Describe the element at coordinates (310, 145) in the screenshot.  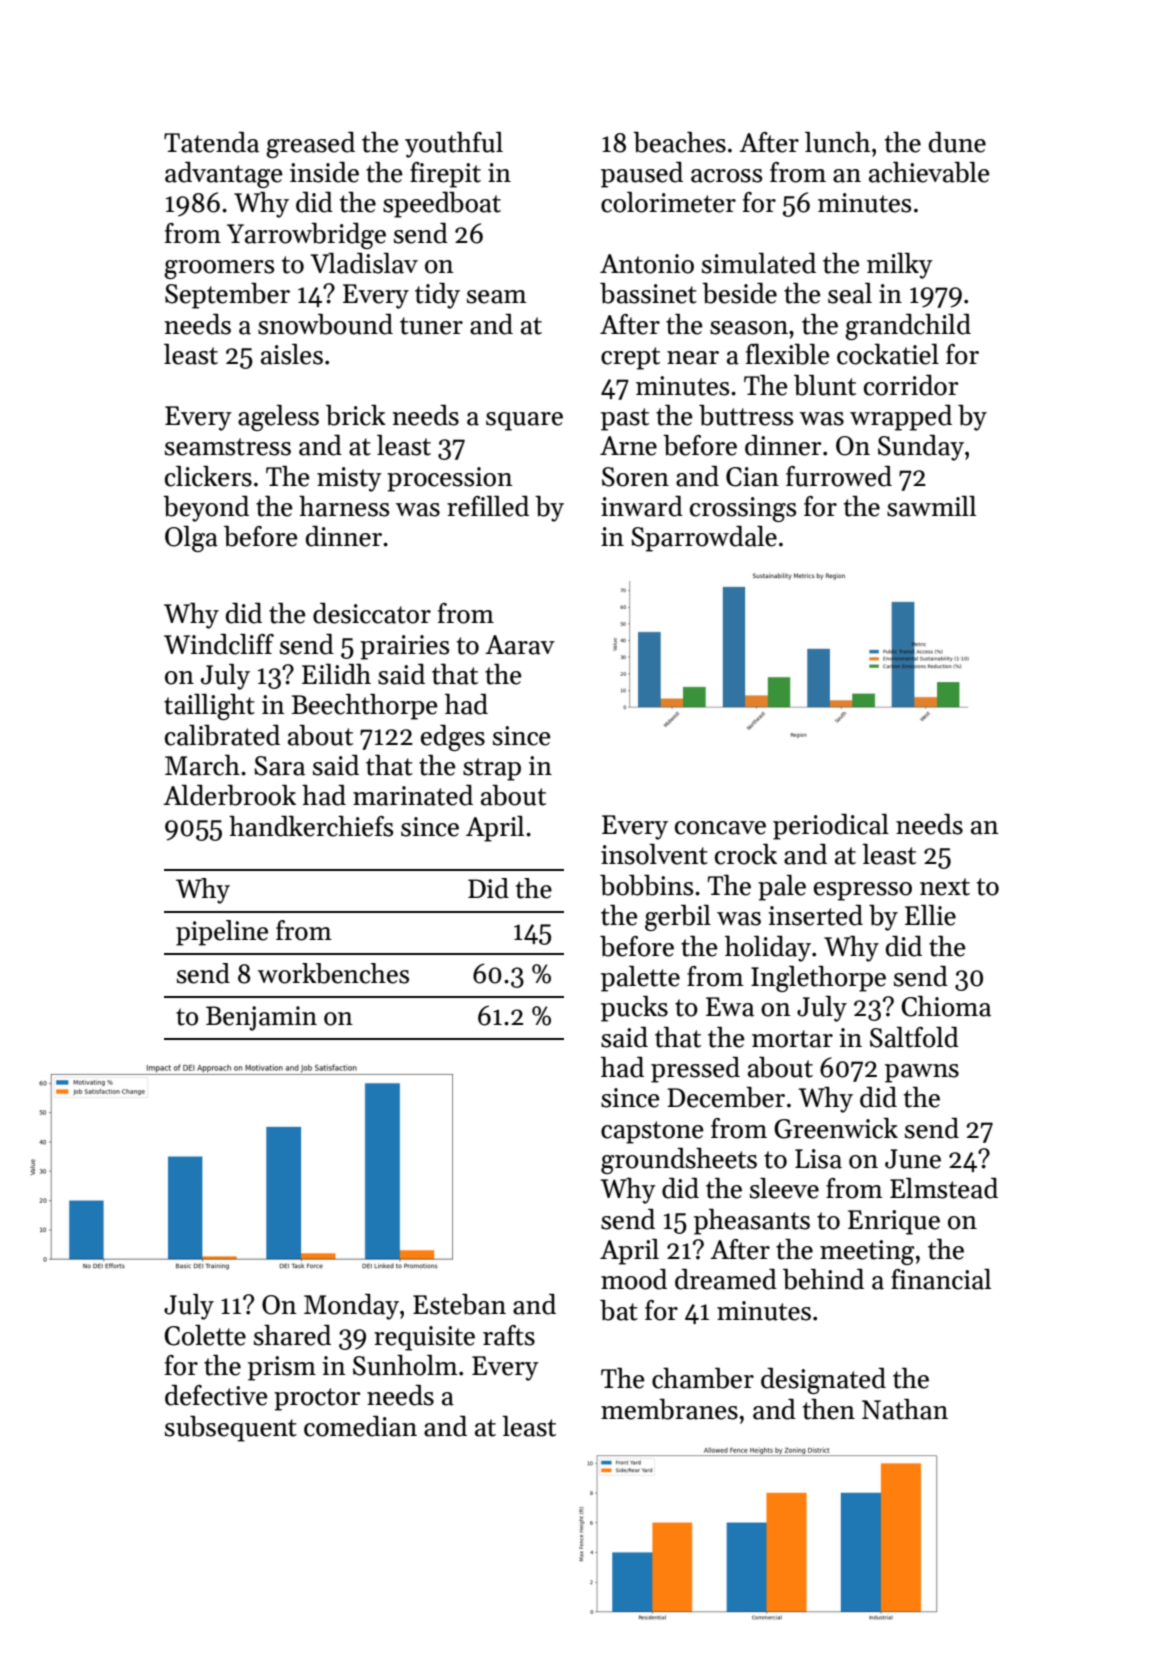
I see `greased` at that location.
